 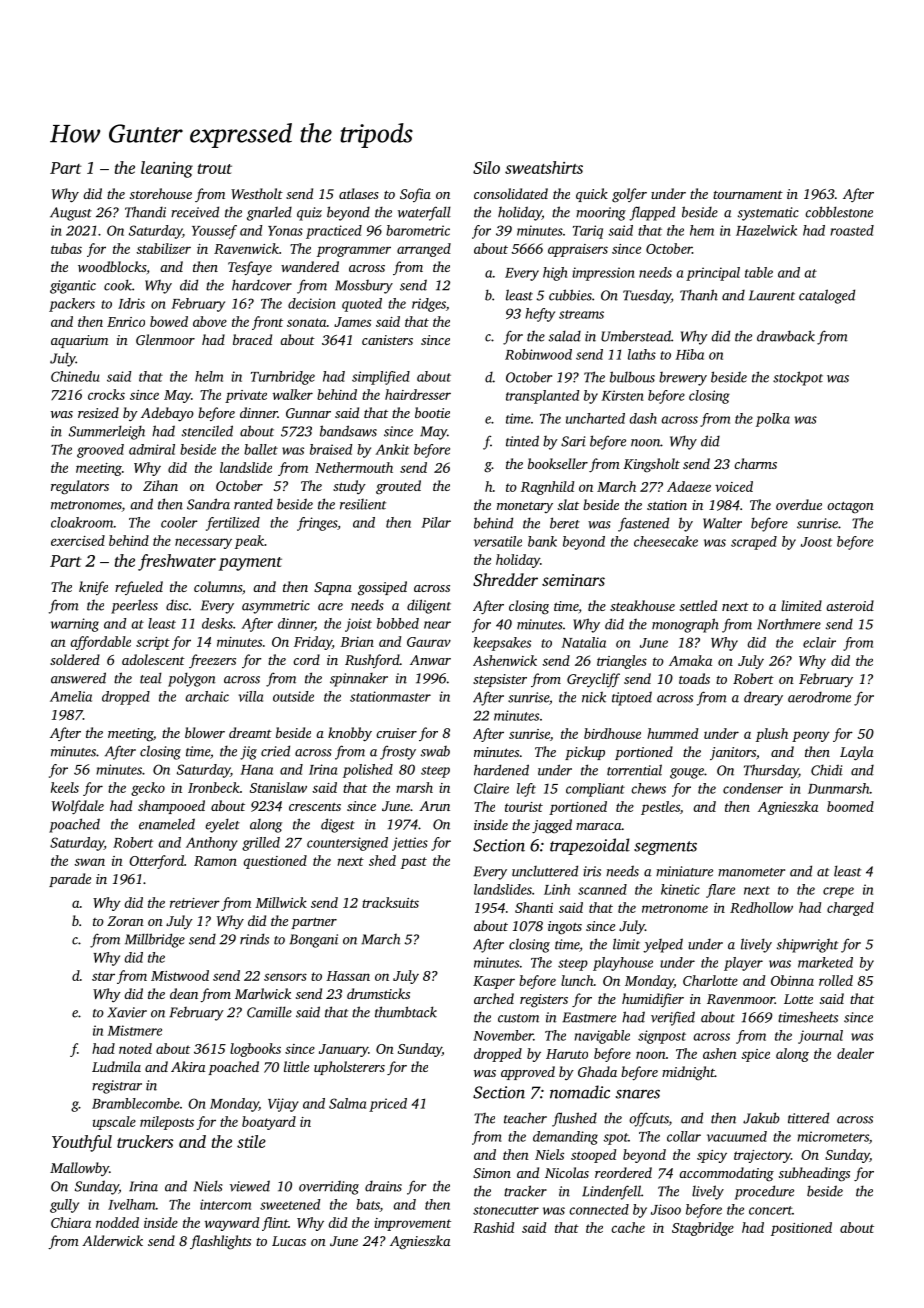 I want to click on polka, so click(x=773, y=420).
